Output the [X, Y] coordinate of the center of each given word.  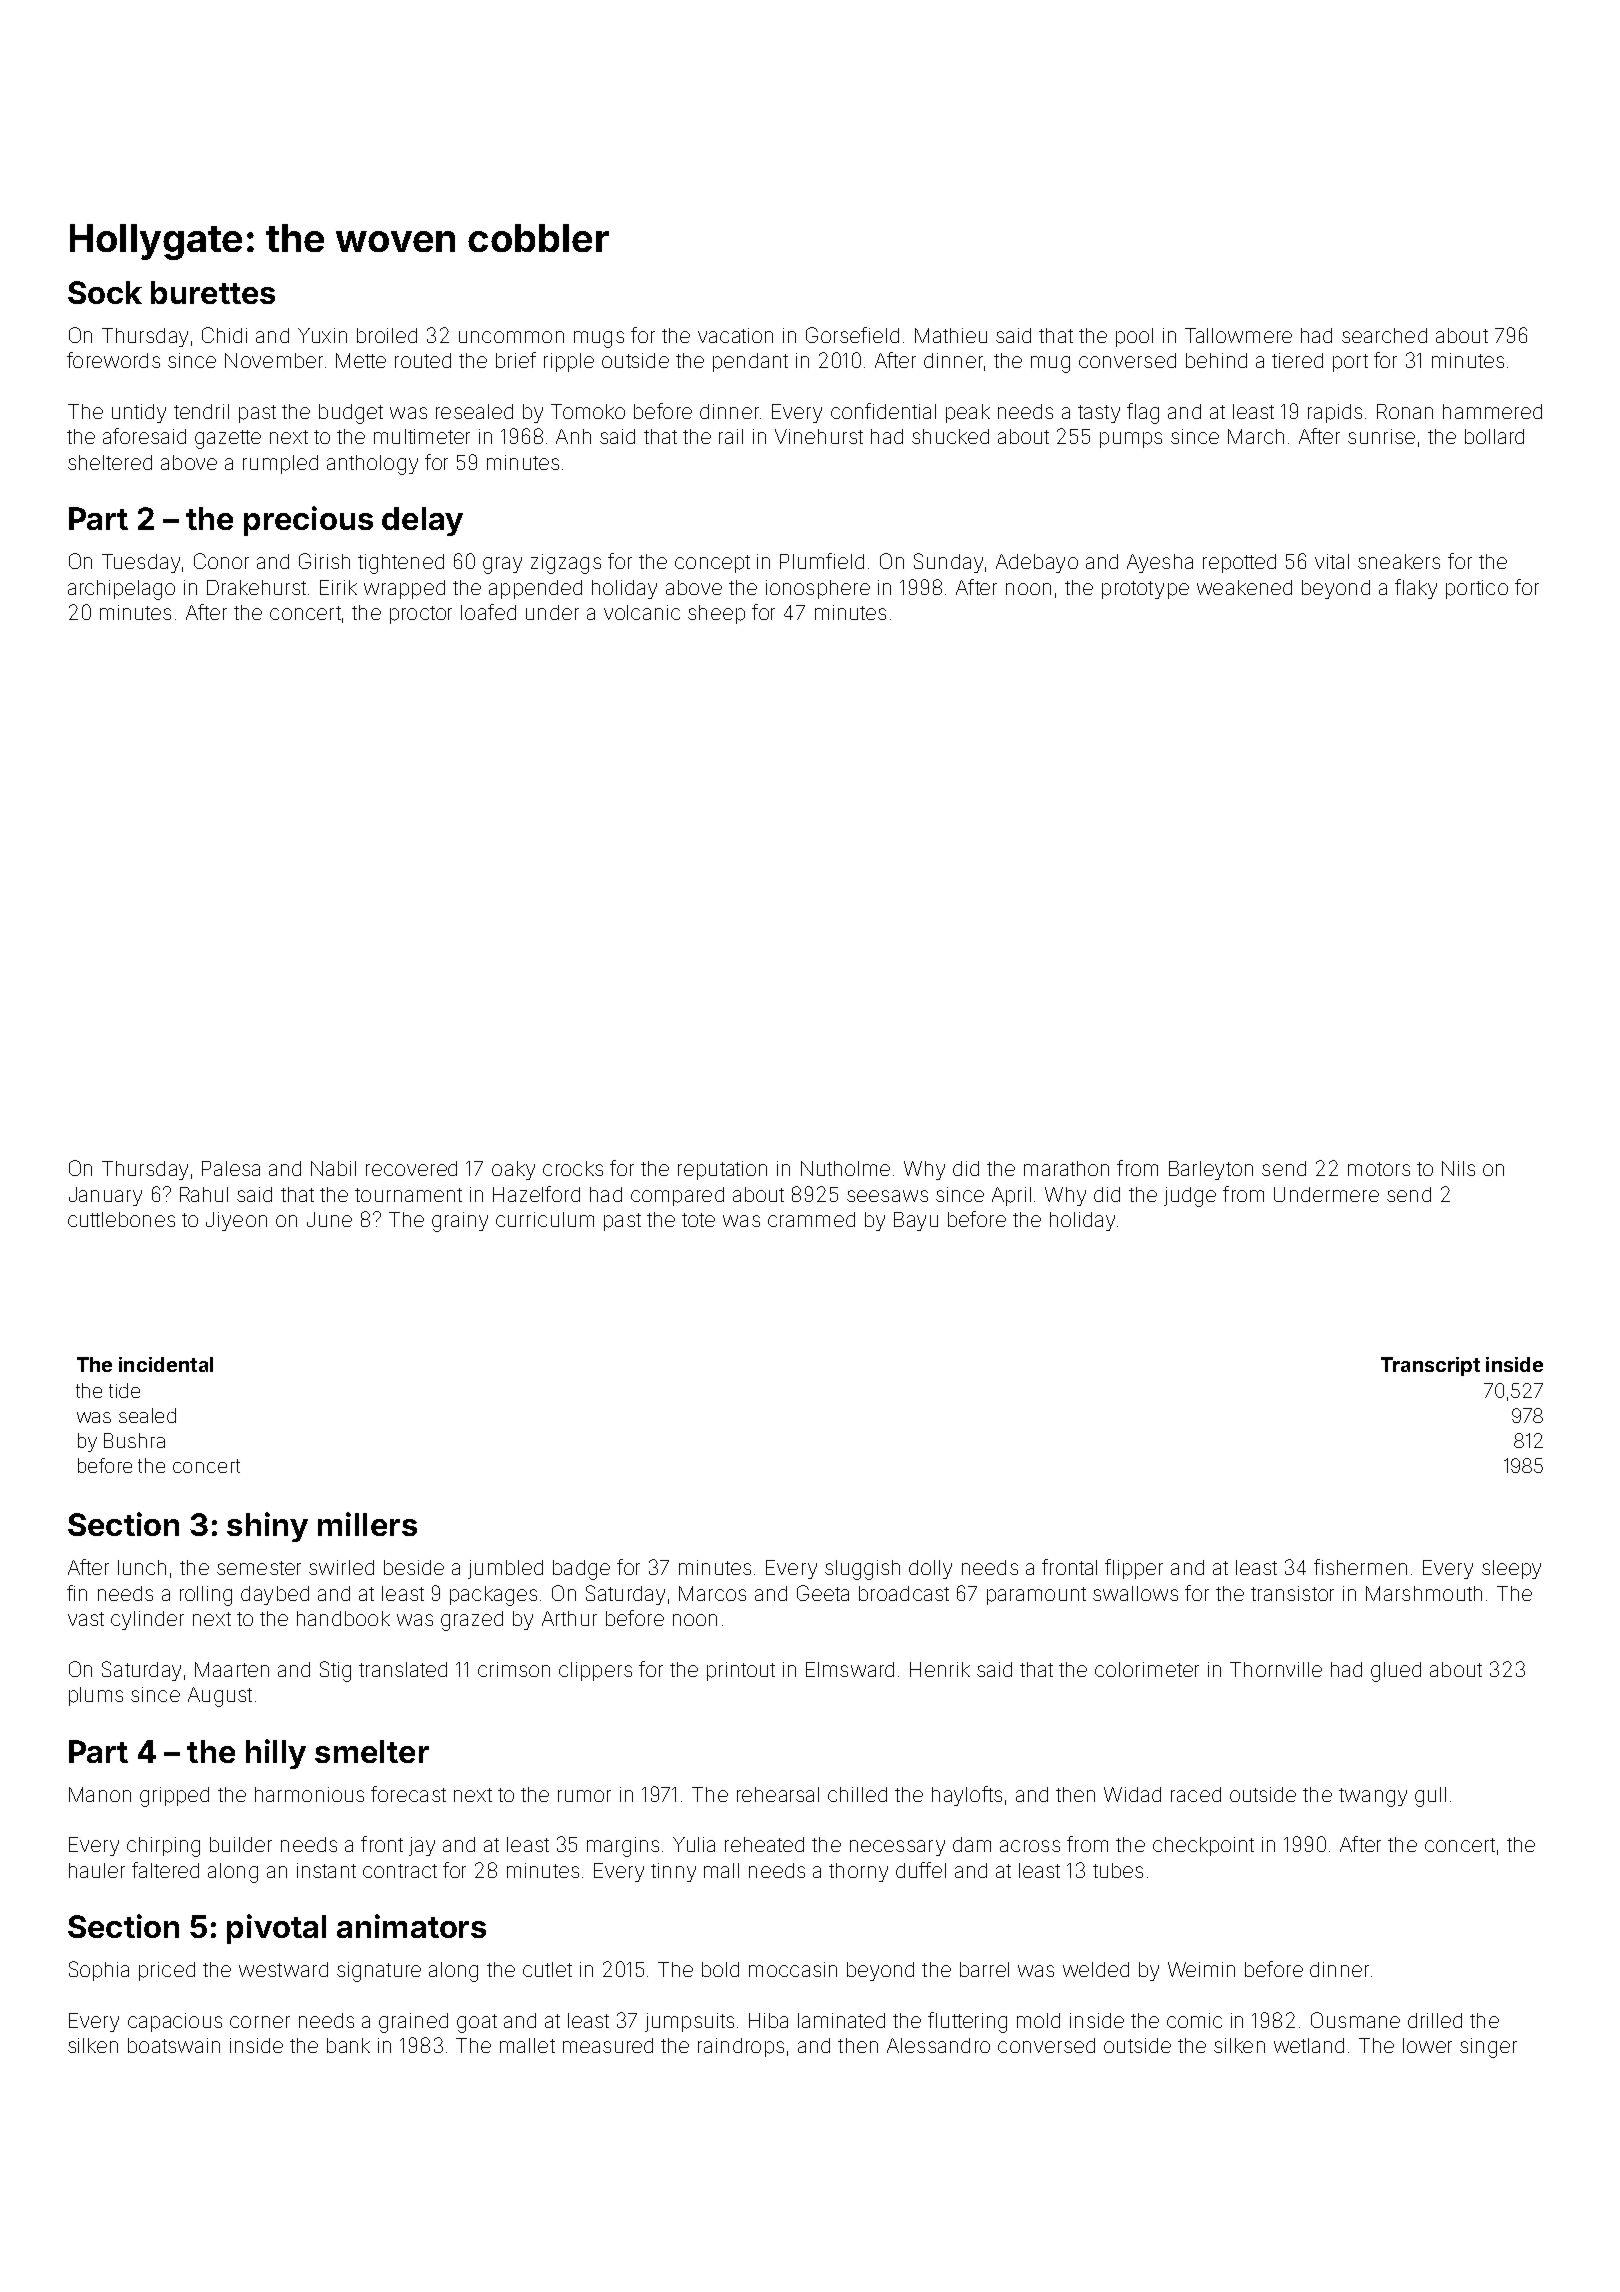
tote [698, 1220]
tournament [408, 1195]
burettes [213, 292]
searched [1384, 335]
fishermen [1360, 1567]
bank [348, 2045]
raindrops [741, 2047]
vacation [735, 335]
